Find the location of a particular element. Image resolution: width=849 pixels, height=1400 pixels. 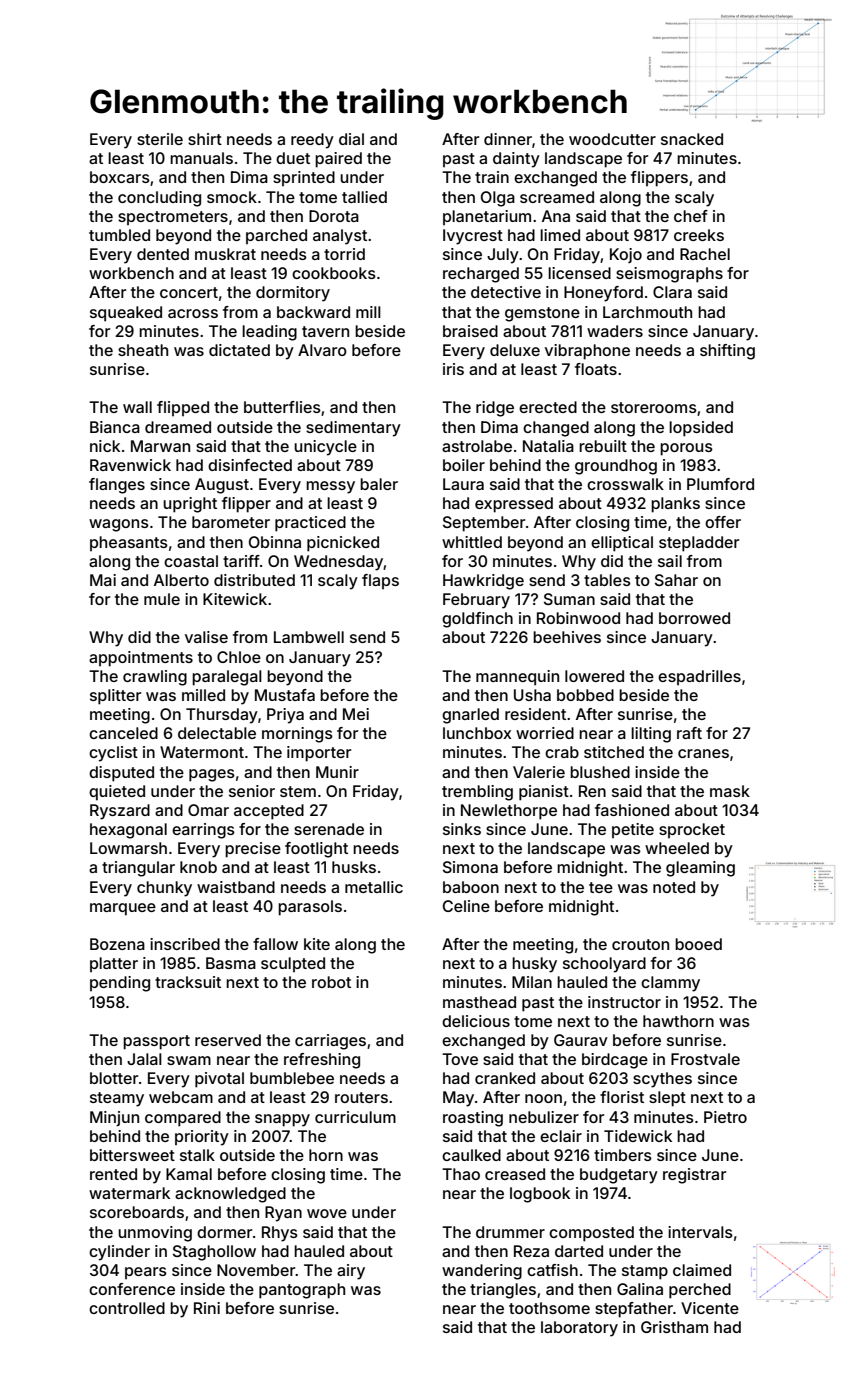

Sahar is located at coordinates (676, 580).
